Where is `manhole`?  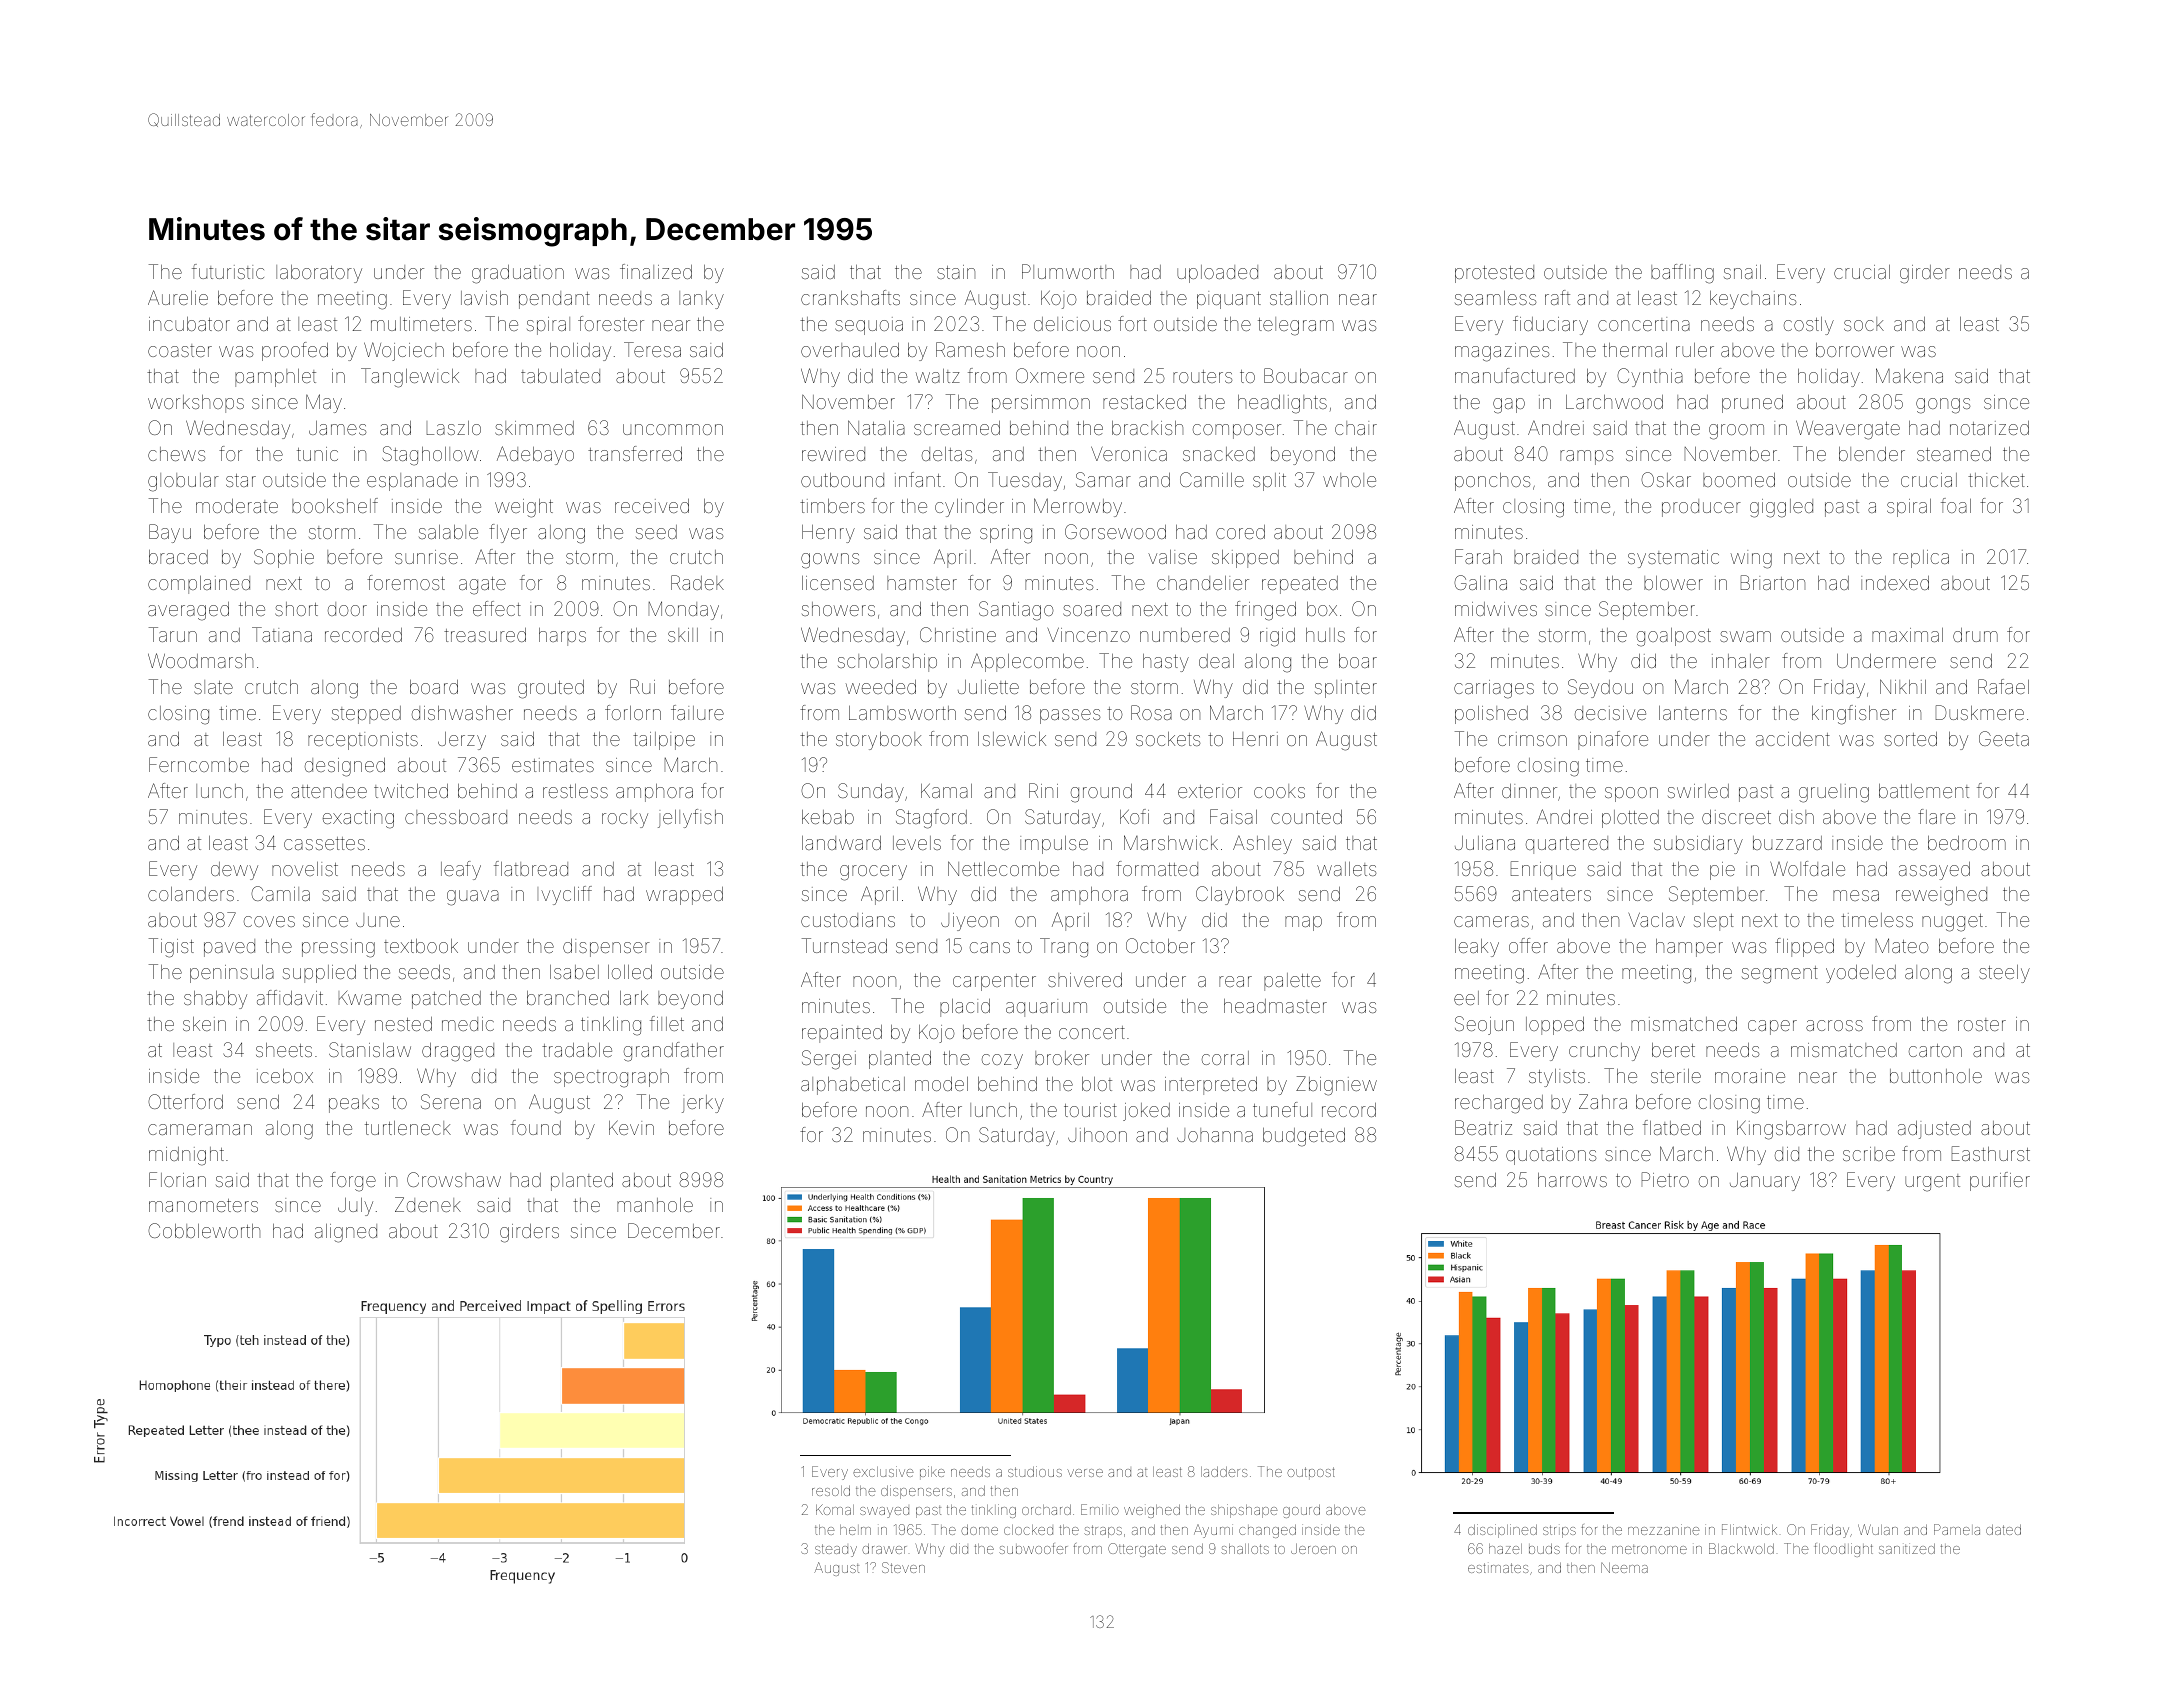 manhole is located at coordinates (655, 1205).
